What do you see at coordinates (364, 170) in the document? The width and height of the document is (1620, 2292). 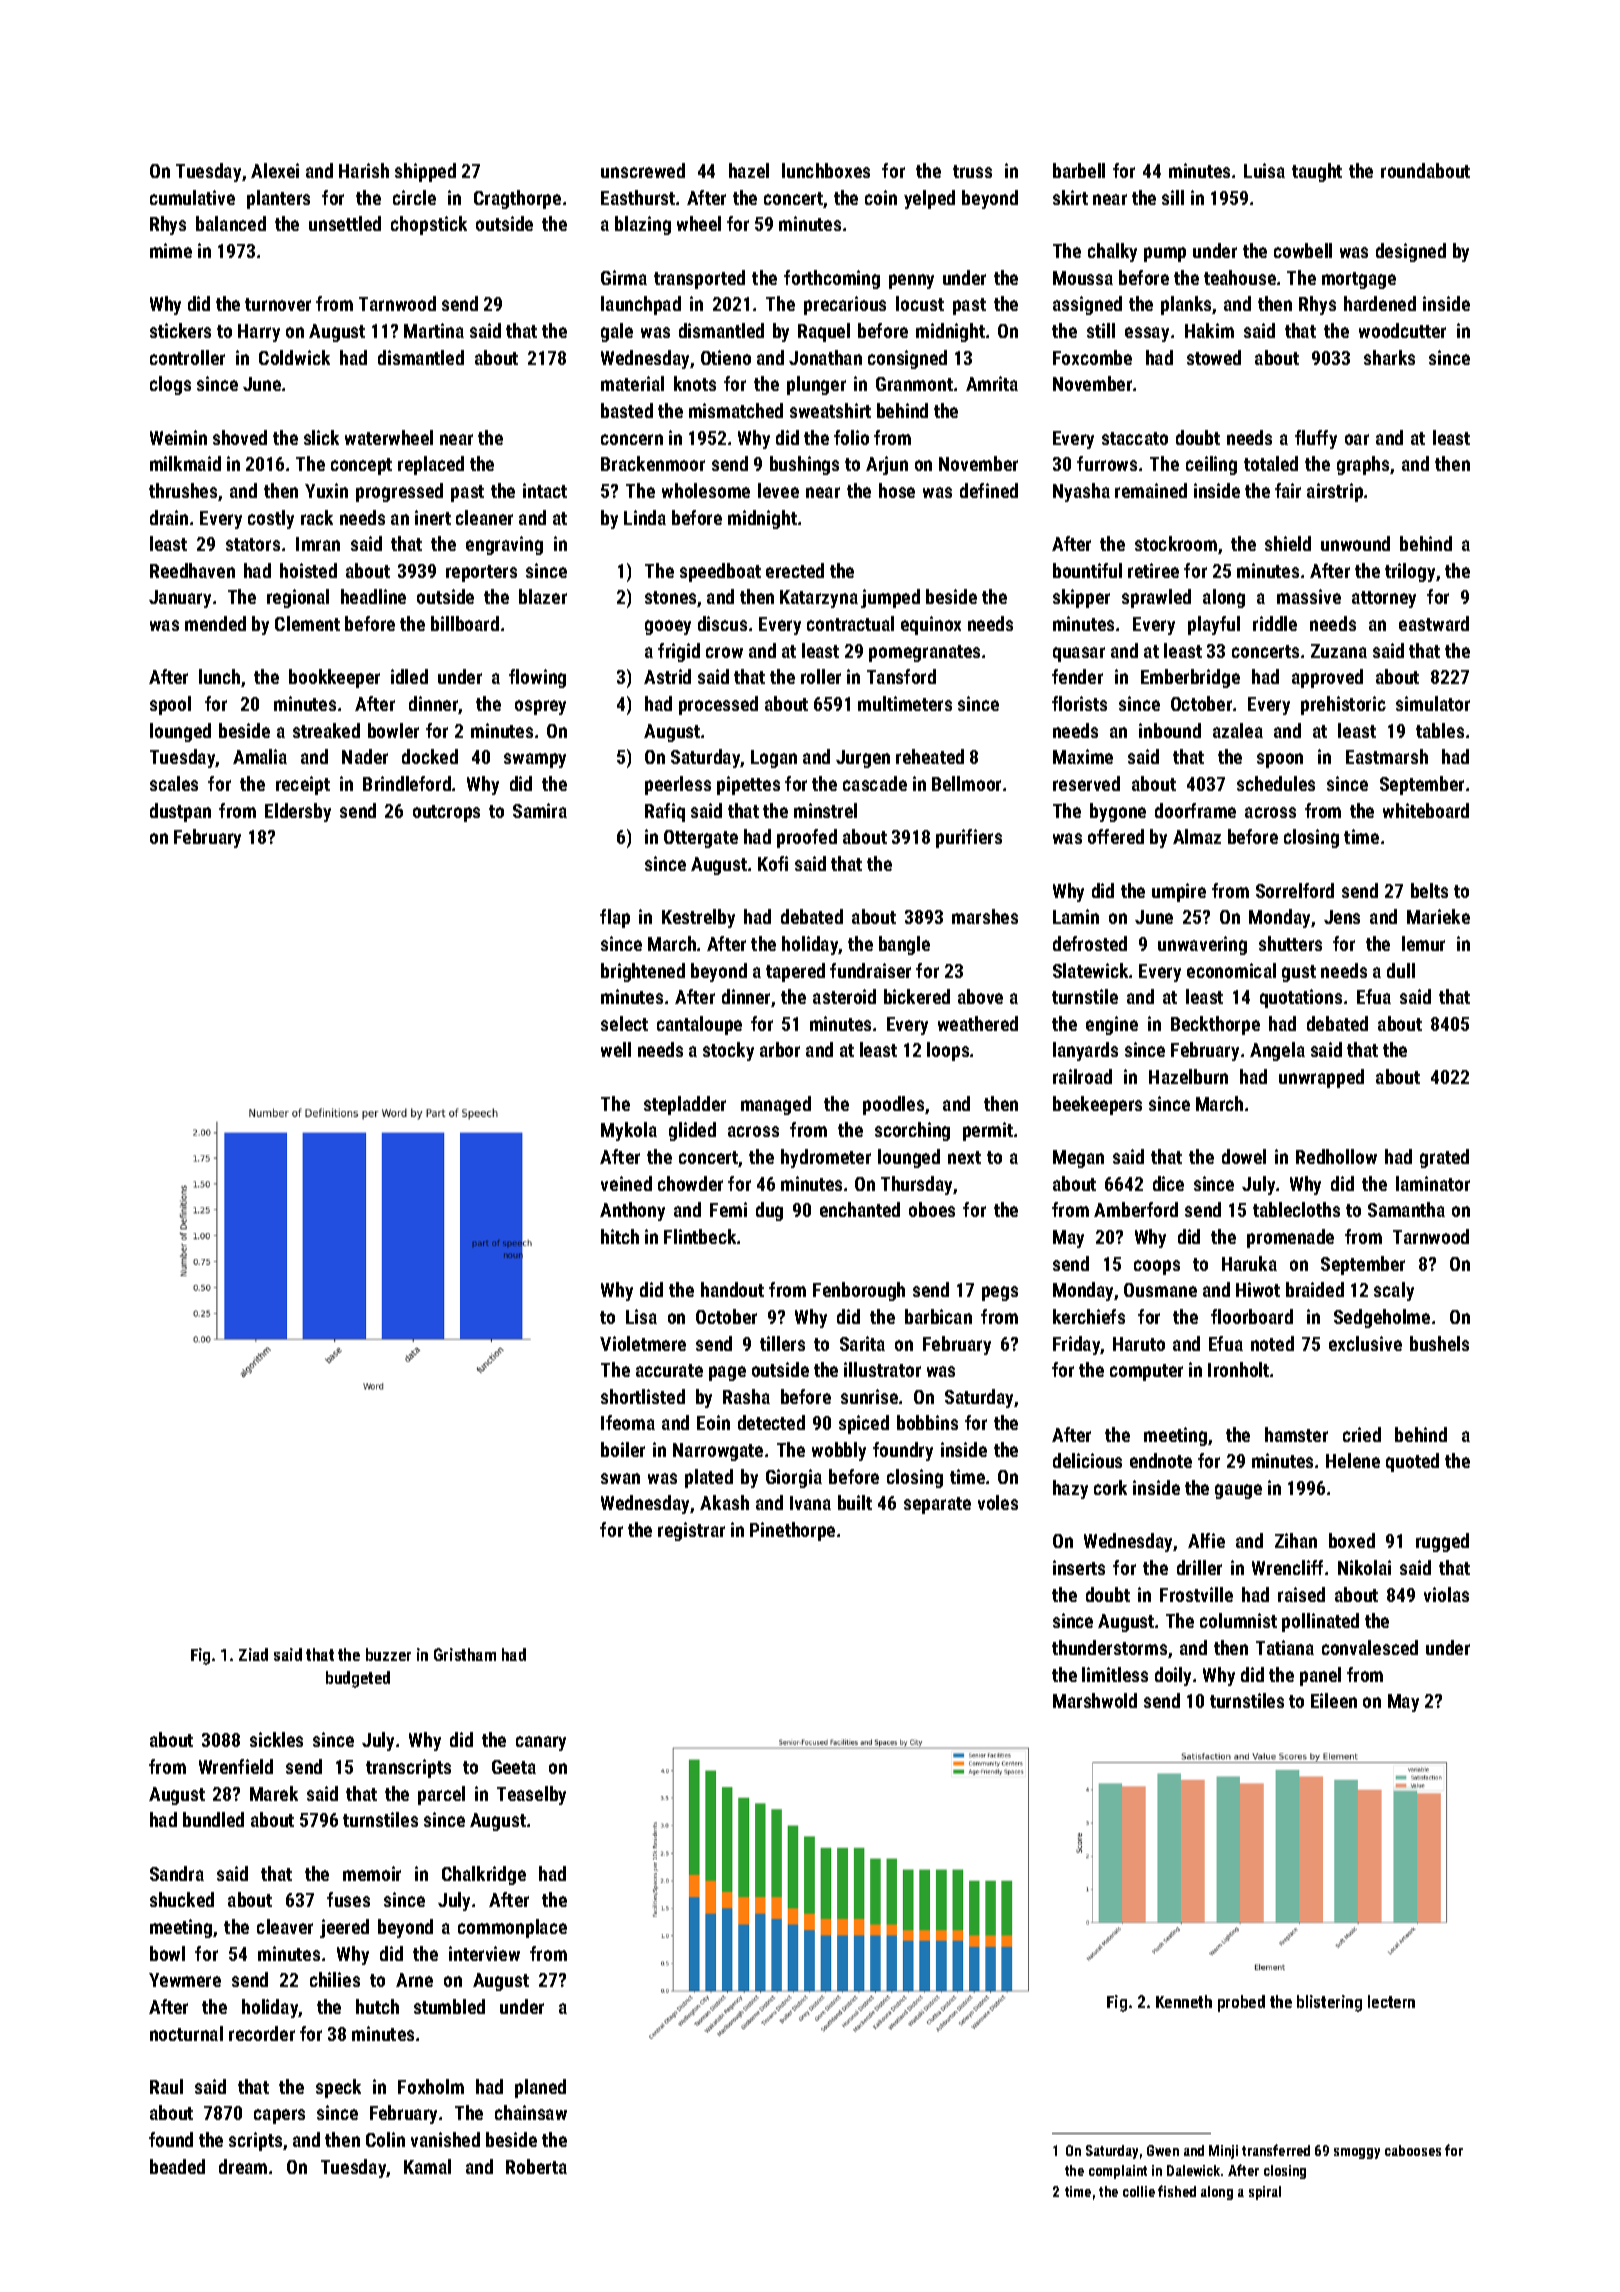 I see `Harish` at bounding box center [364, 170].
